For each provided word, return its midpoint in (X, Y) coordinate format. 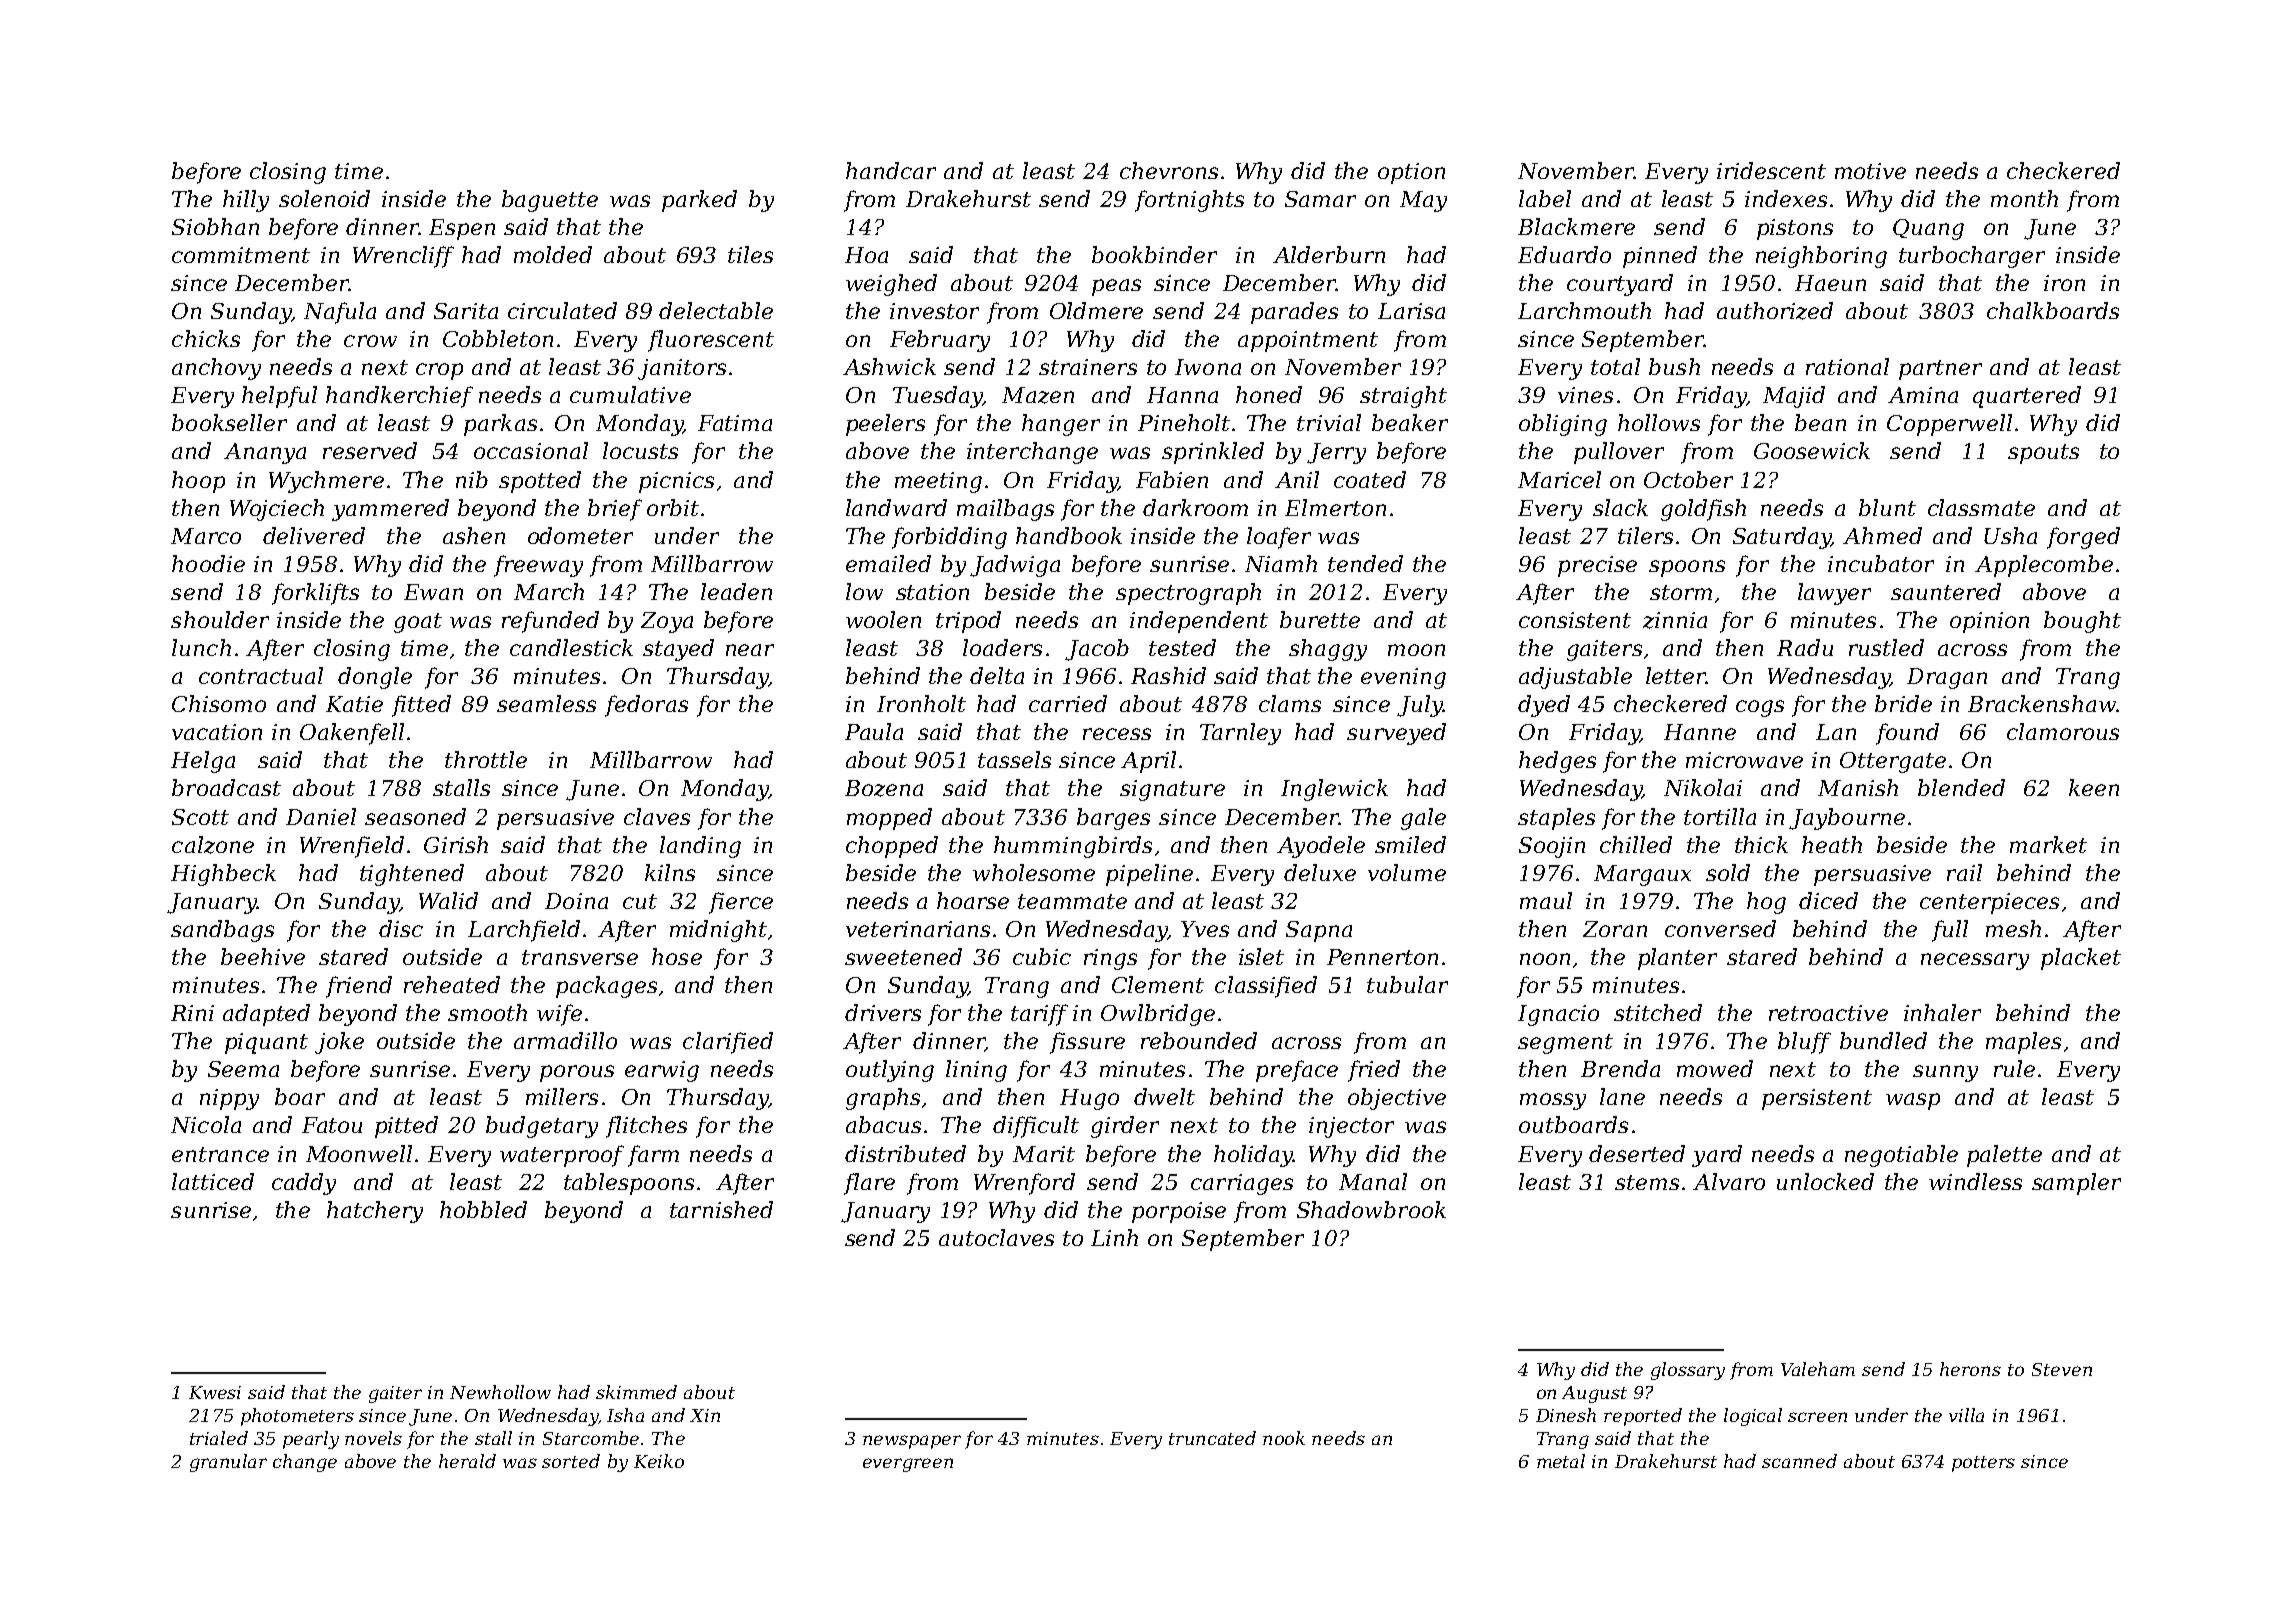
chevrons (1169, 170)
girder (1125, 1127)
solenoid (324, 198)
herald (467, 1461)
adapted (266, 1015)
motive (1870, 171)
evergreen (908, 1465)
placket (2081, 959)
